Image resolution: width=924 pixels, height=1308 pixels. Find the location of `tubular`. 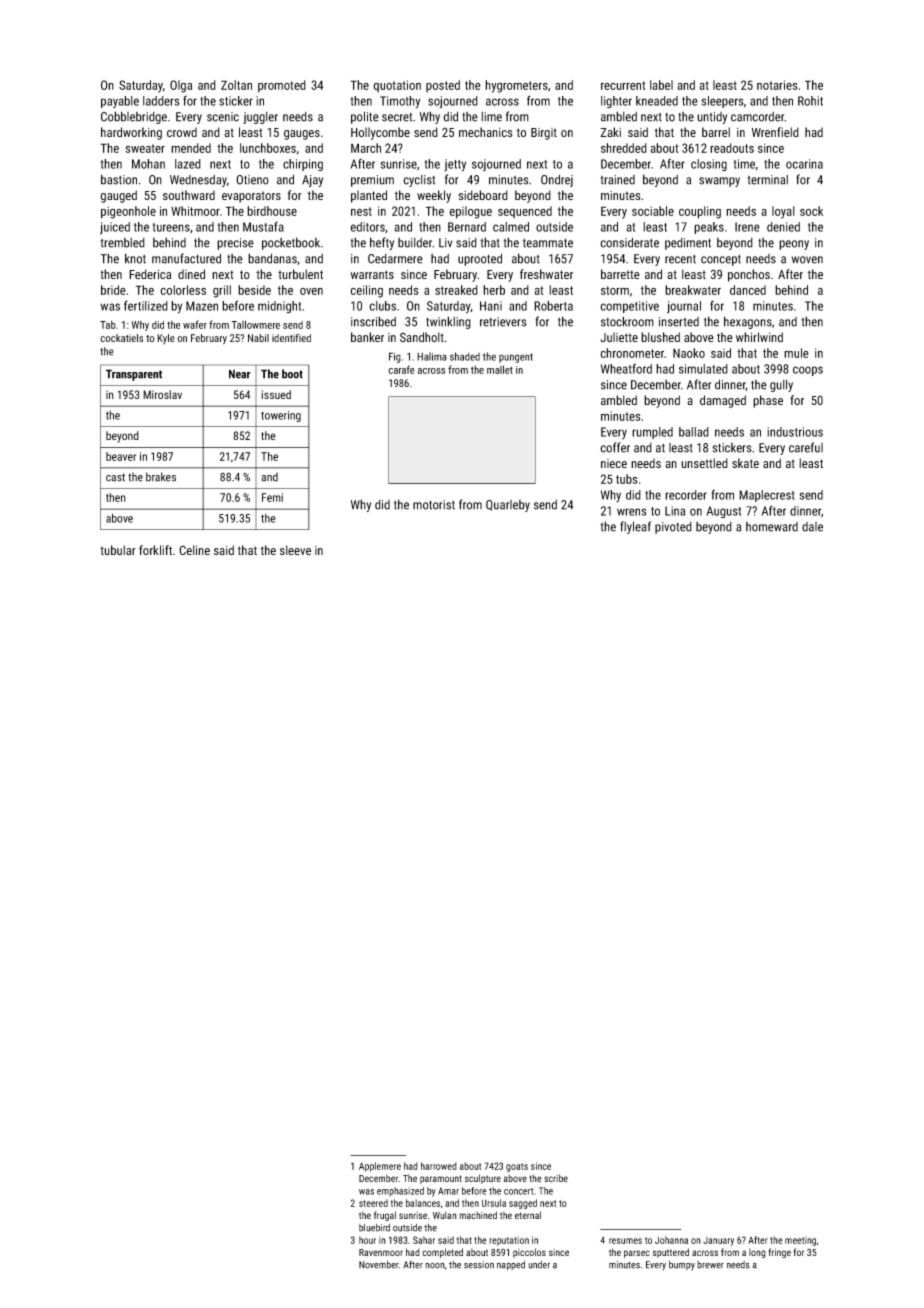

tubular is located at coordinates (118, 550).
